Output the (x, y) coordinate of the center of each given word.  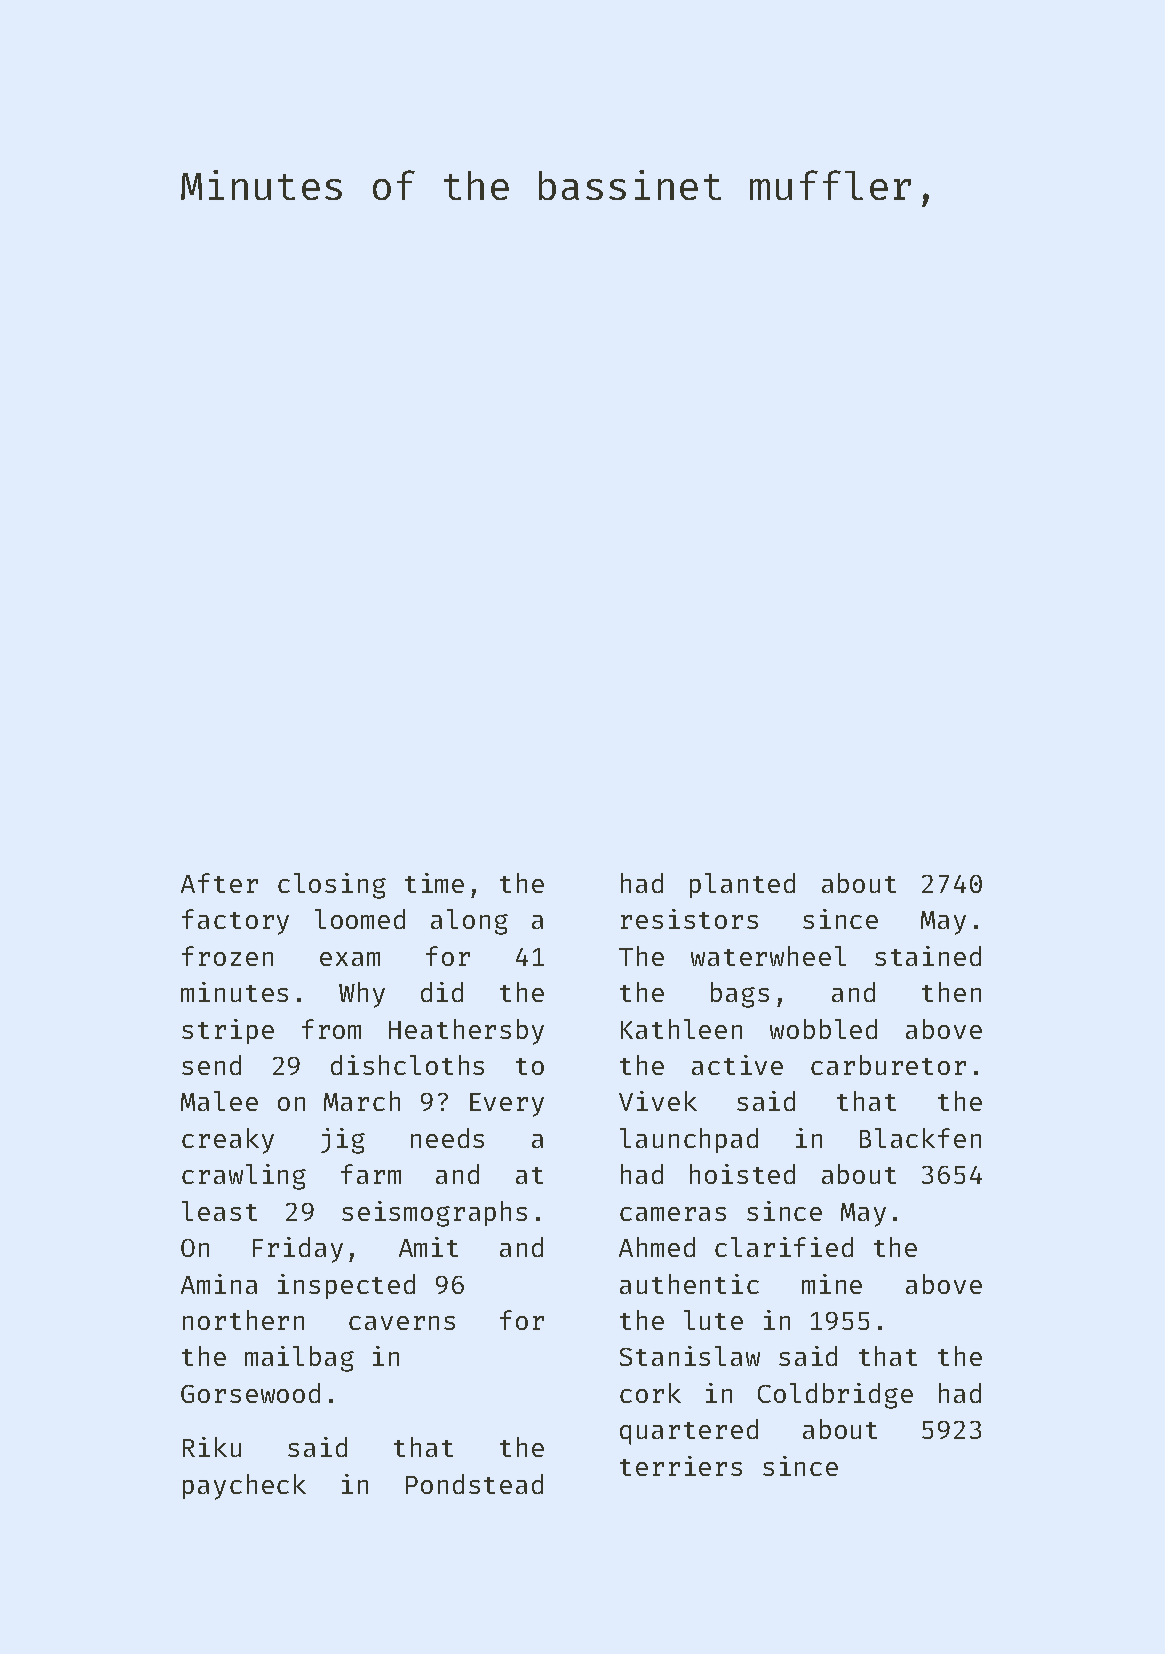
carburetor (888, 1065)
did (442, 992)
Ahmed (657, 1247)
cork (650, 1393)
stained (928, 956)
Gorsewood (250, 1393)
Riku (212, 1447)
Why (362, 995)
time (434, 883)
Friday (298, 1250)
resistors (689, 919)
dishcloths (407, 1065)
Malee (219, 1101)
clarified (784, 1247)
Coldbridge (835, 1396)
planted (742, 885)
